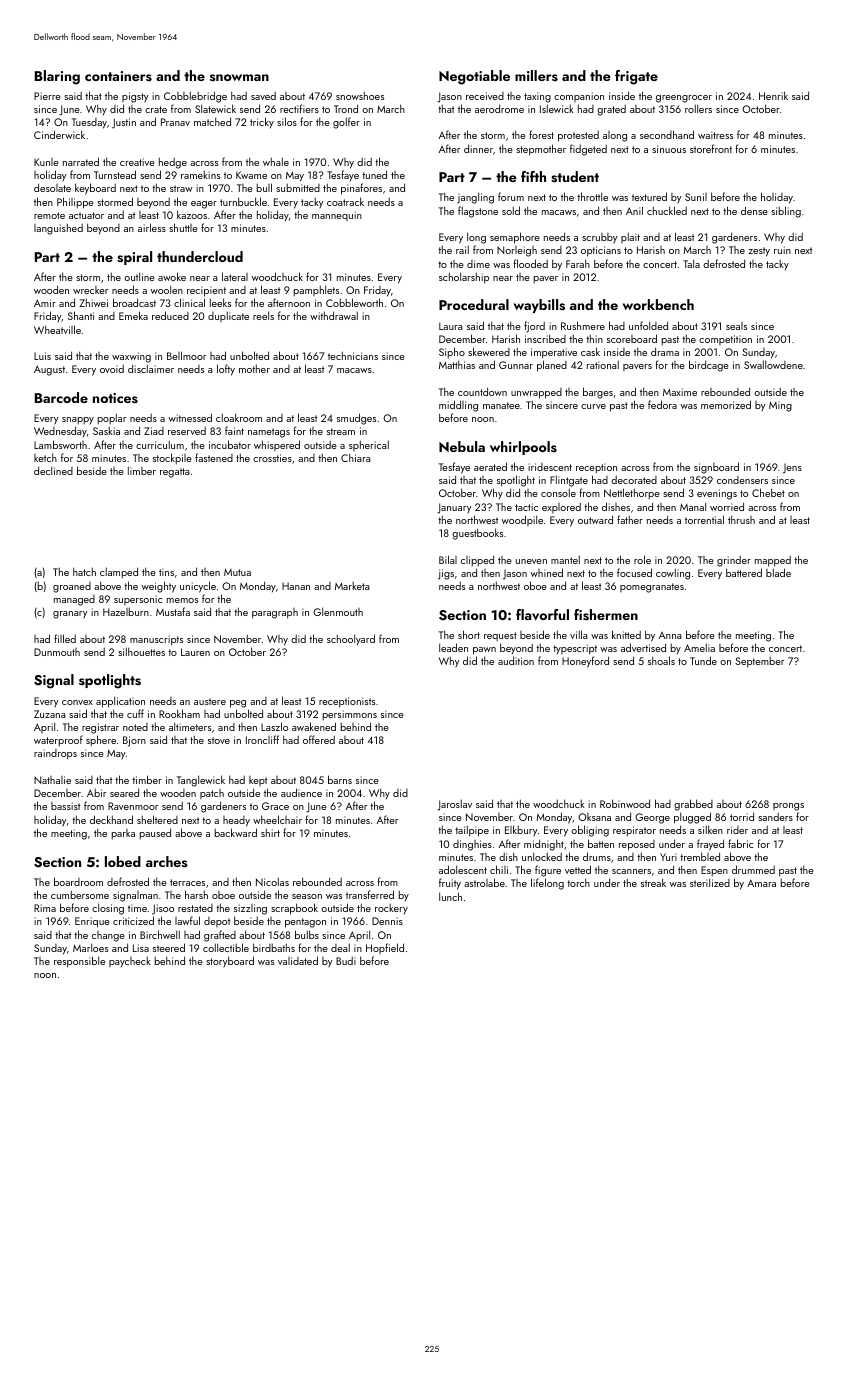 Image resolution: width=849 pixels, height=1400 pixels. I want to click on snowman, so click(239, 77).
